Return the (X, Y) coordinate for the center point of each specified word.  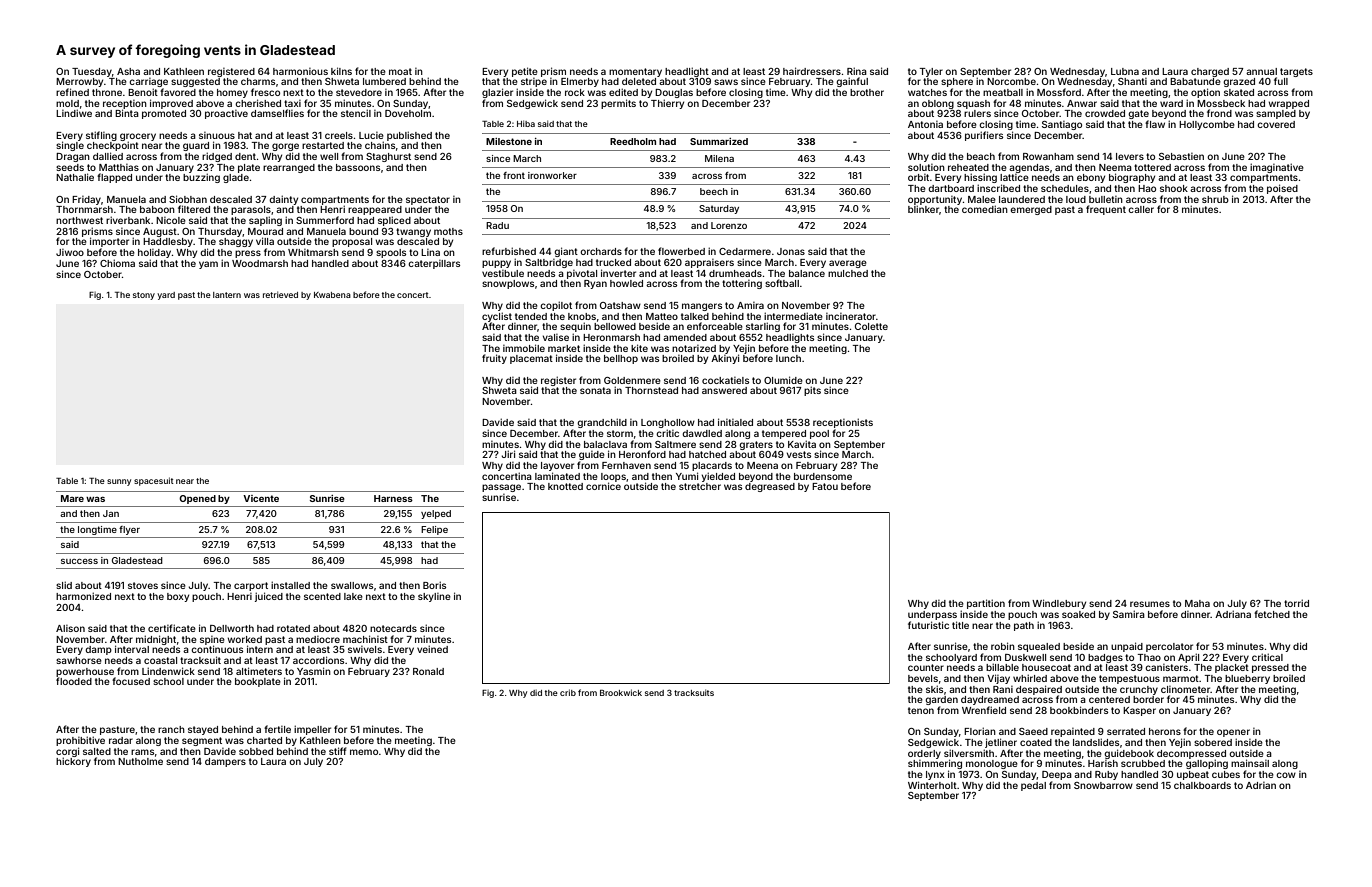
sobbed (256, 751)
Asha (128, 71)
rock (575, 92)
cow (1286, 775)
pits (812, 391)
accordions (318, 660)
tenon (921, 710)
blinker (923, 209)
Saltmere (675, 444)
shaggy (236, 242)
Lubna (1125, 71)
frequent (1106, 210)
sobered (1213, 742)
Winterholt (932, 785)
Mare (72, 498)
